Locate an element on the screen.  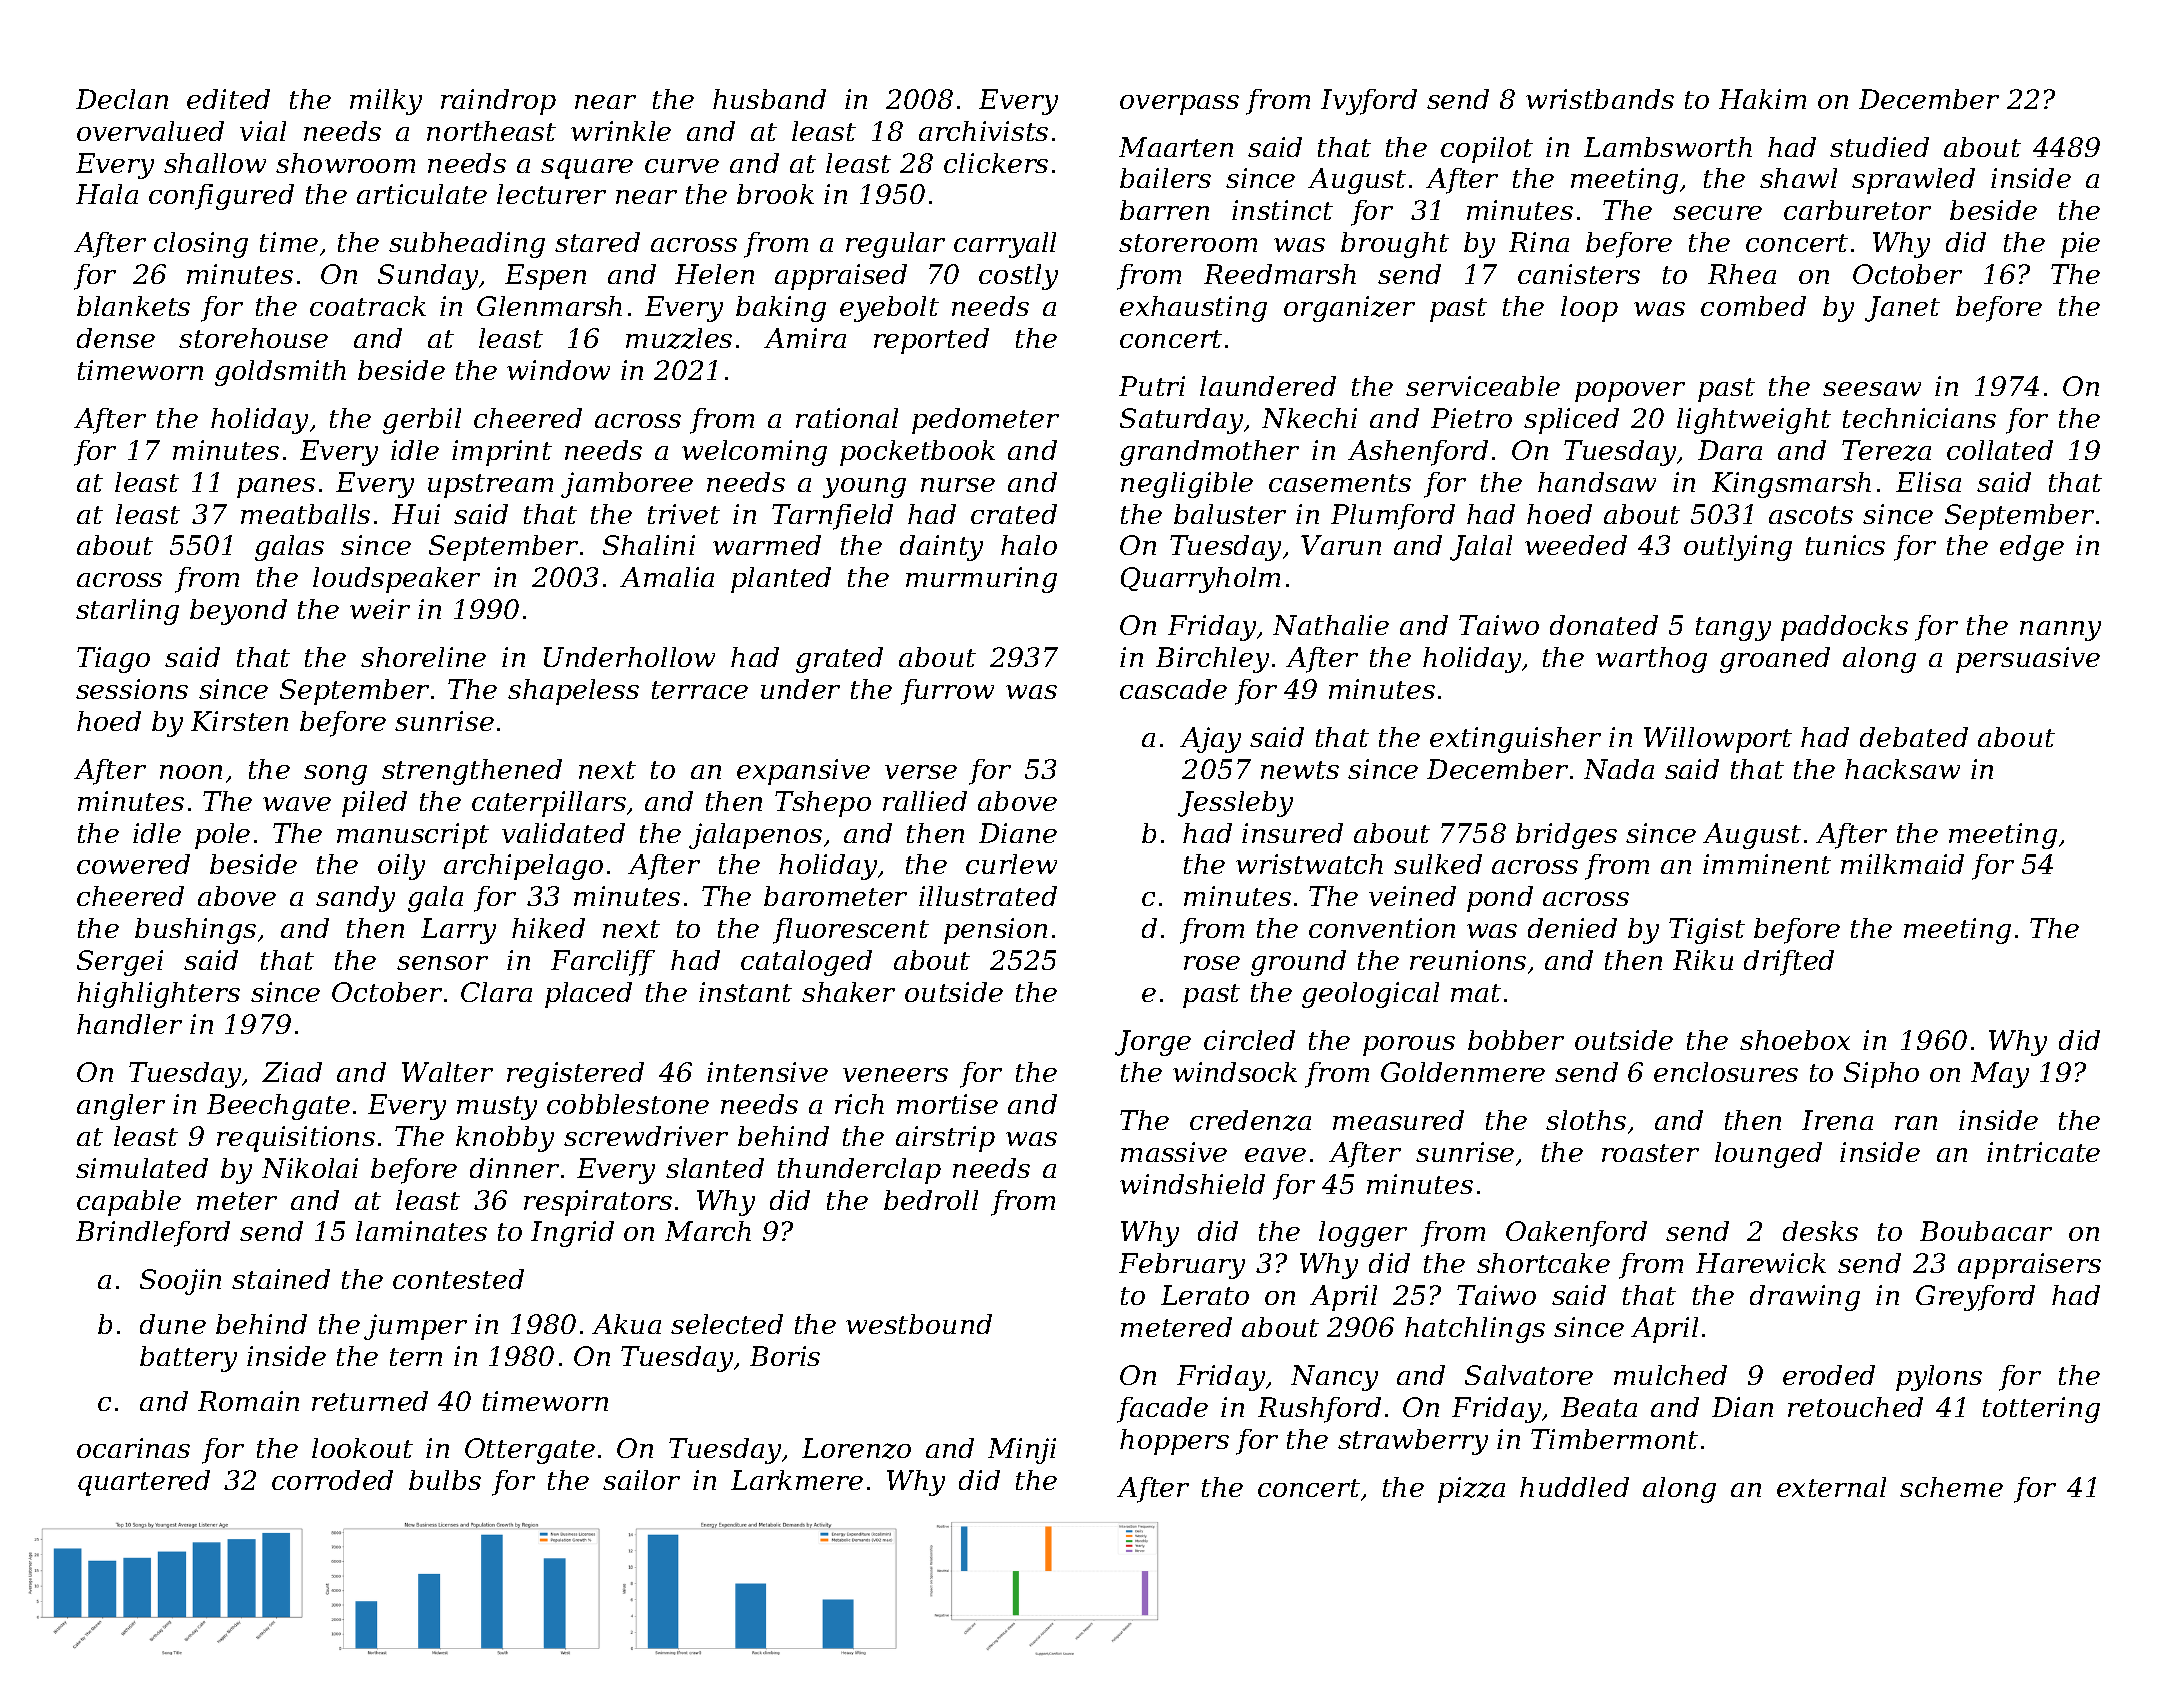
geological is located at coordinates (1370, 995).
